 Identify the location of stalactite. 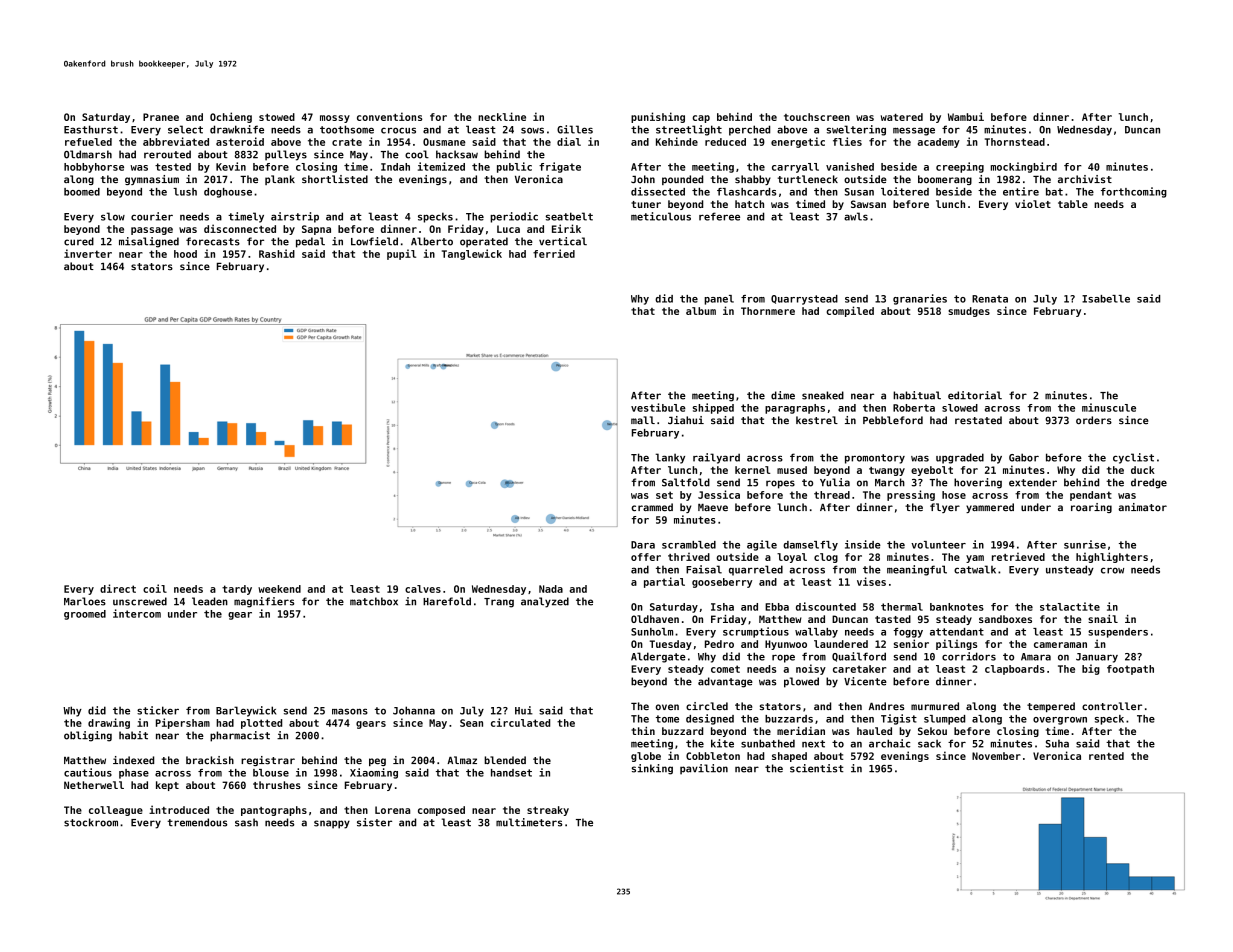
(1070, 606).
